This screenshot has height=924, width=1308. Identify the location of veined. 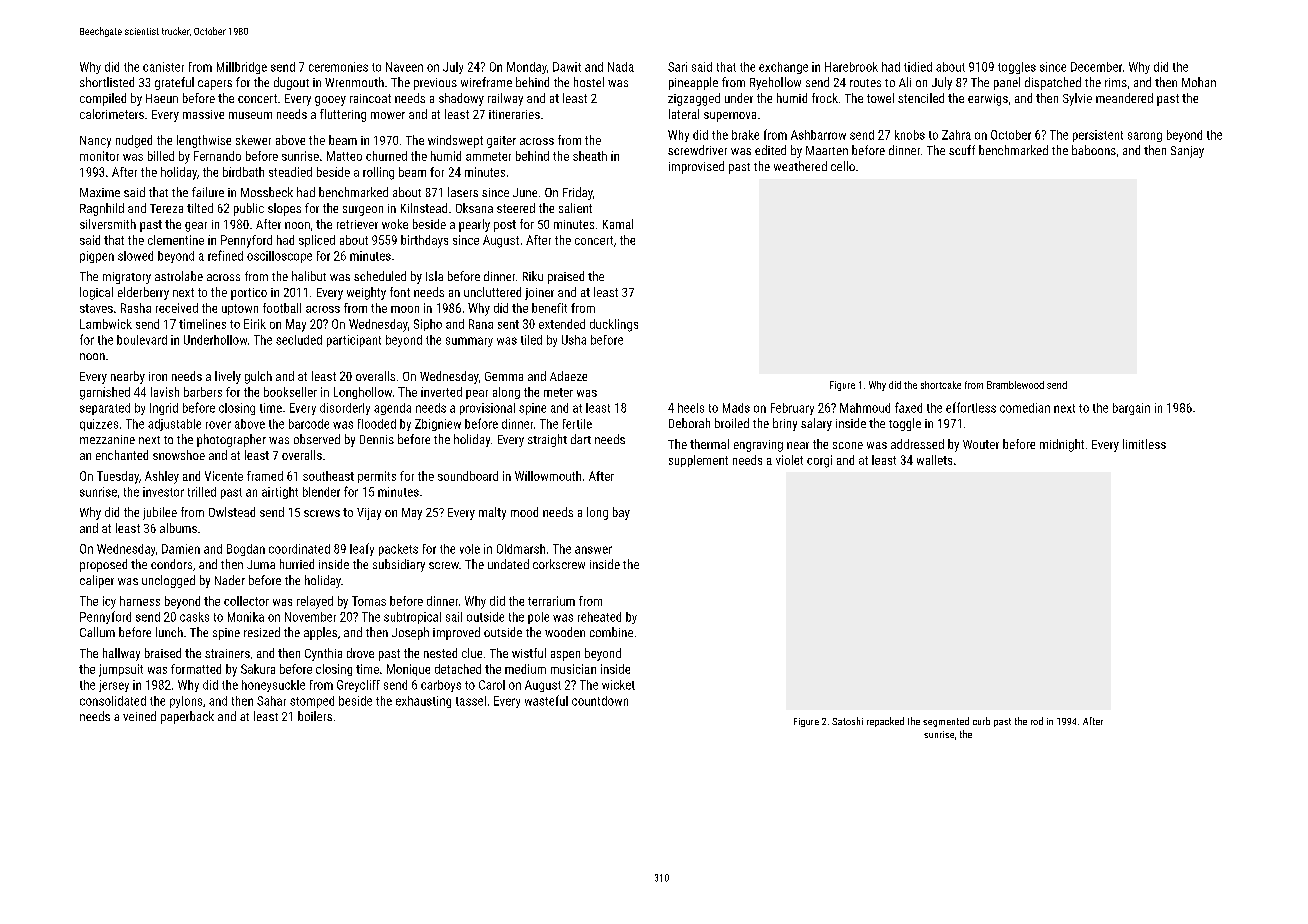
(139, 716).
